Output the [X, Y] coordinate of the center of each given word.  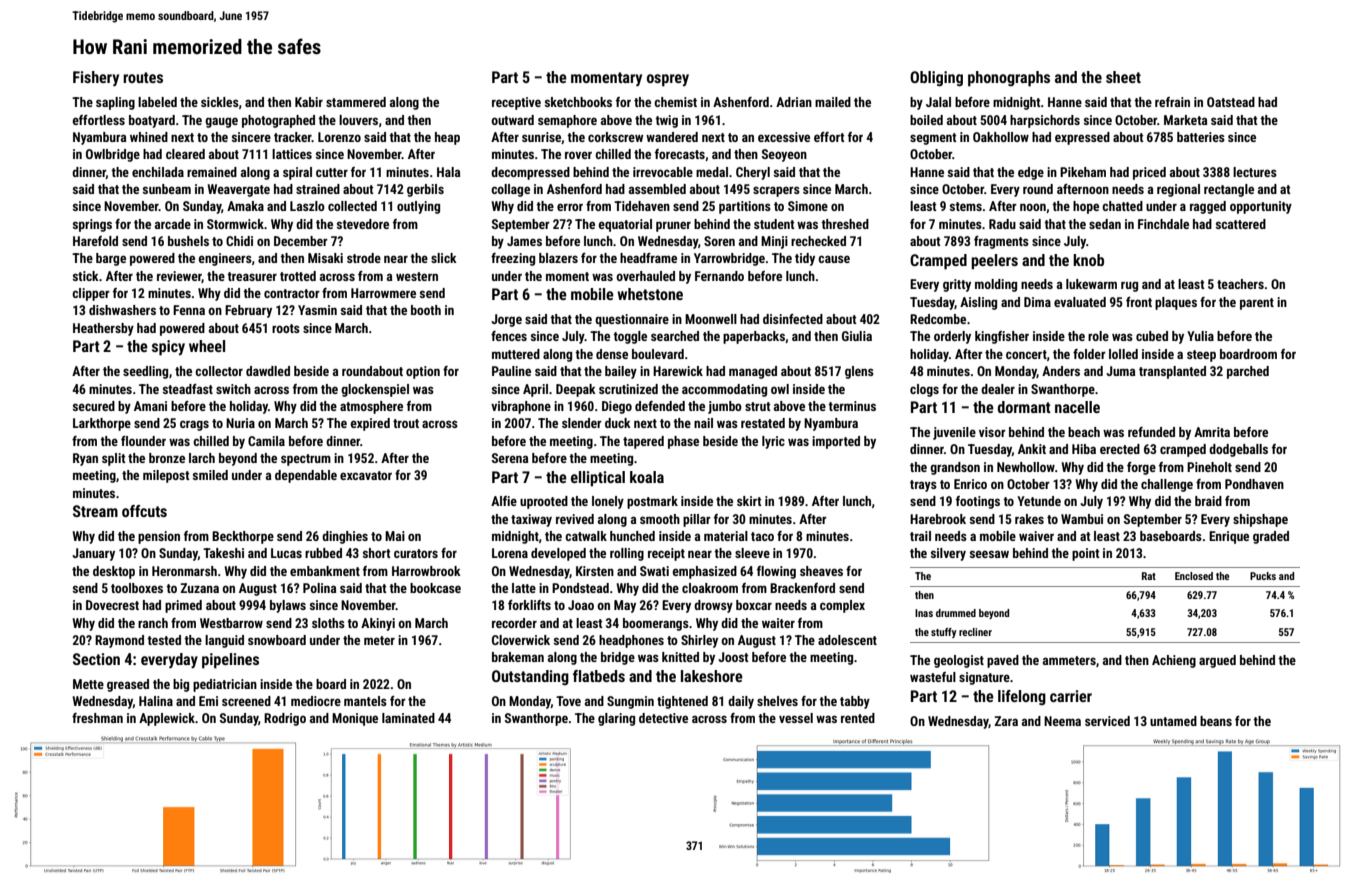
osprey [668, 80]
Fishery [96, 78]
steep [1201, 356]
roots [286, 328]
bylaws [288, 606]
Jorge [506, 320]
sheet [1123, 77]
